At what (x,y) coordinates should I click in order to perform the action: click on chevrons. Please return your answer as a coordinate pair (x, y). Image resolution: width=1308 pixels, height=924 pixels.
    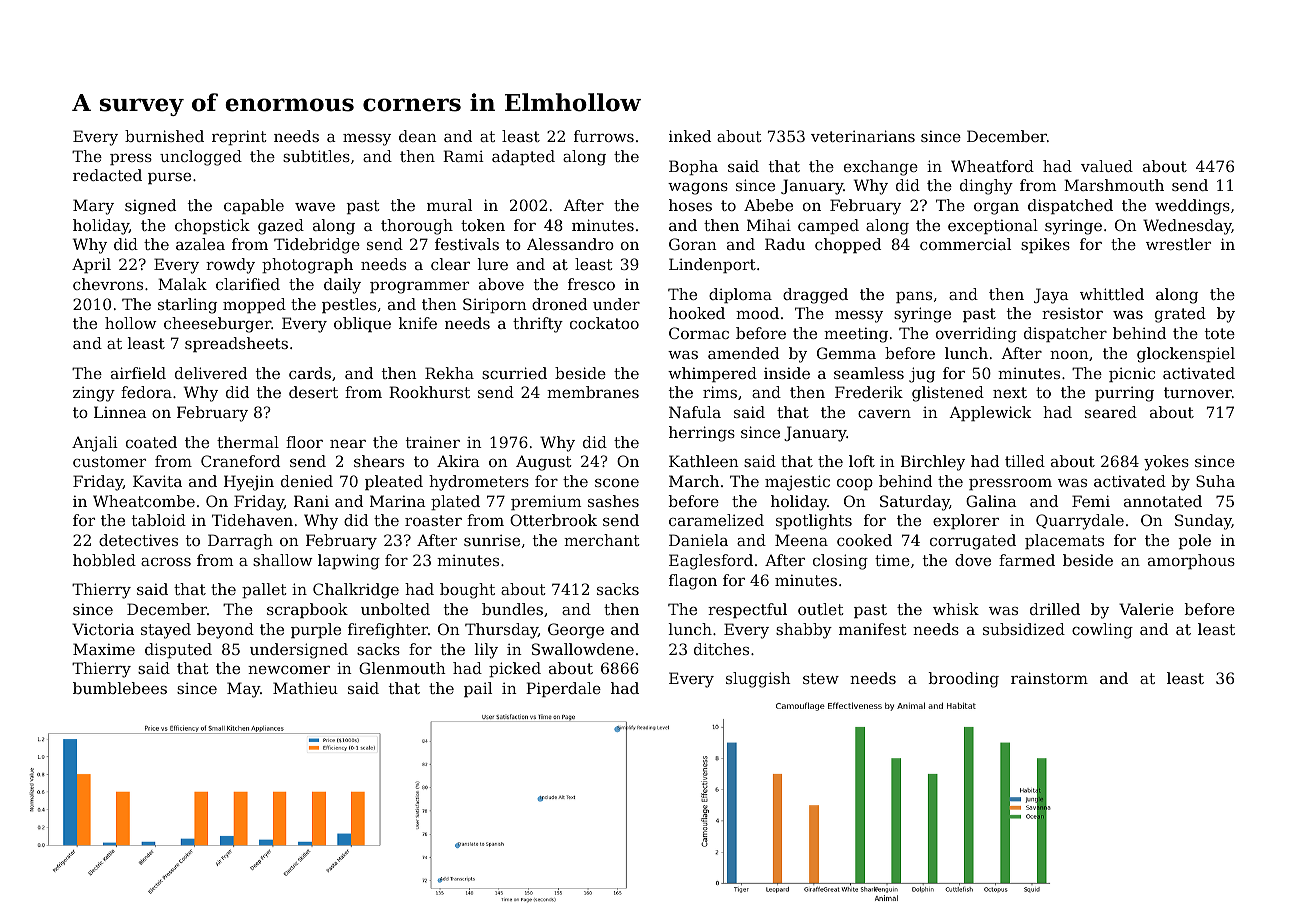
    Looking at the image, I should click on (108, 284).
